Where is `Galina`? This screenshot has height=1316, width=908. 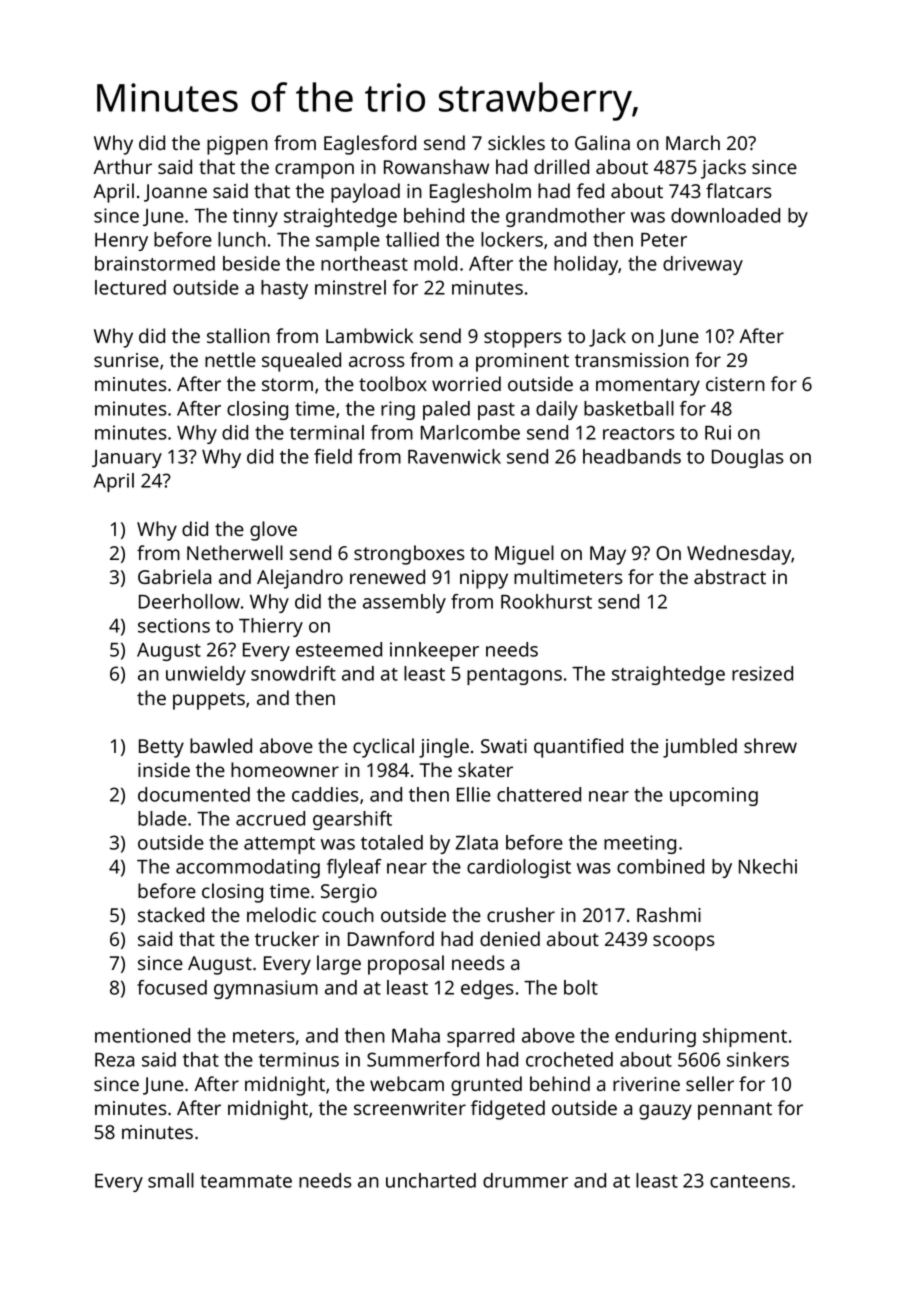
Galina is located at coordinates (602, 142).
